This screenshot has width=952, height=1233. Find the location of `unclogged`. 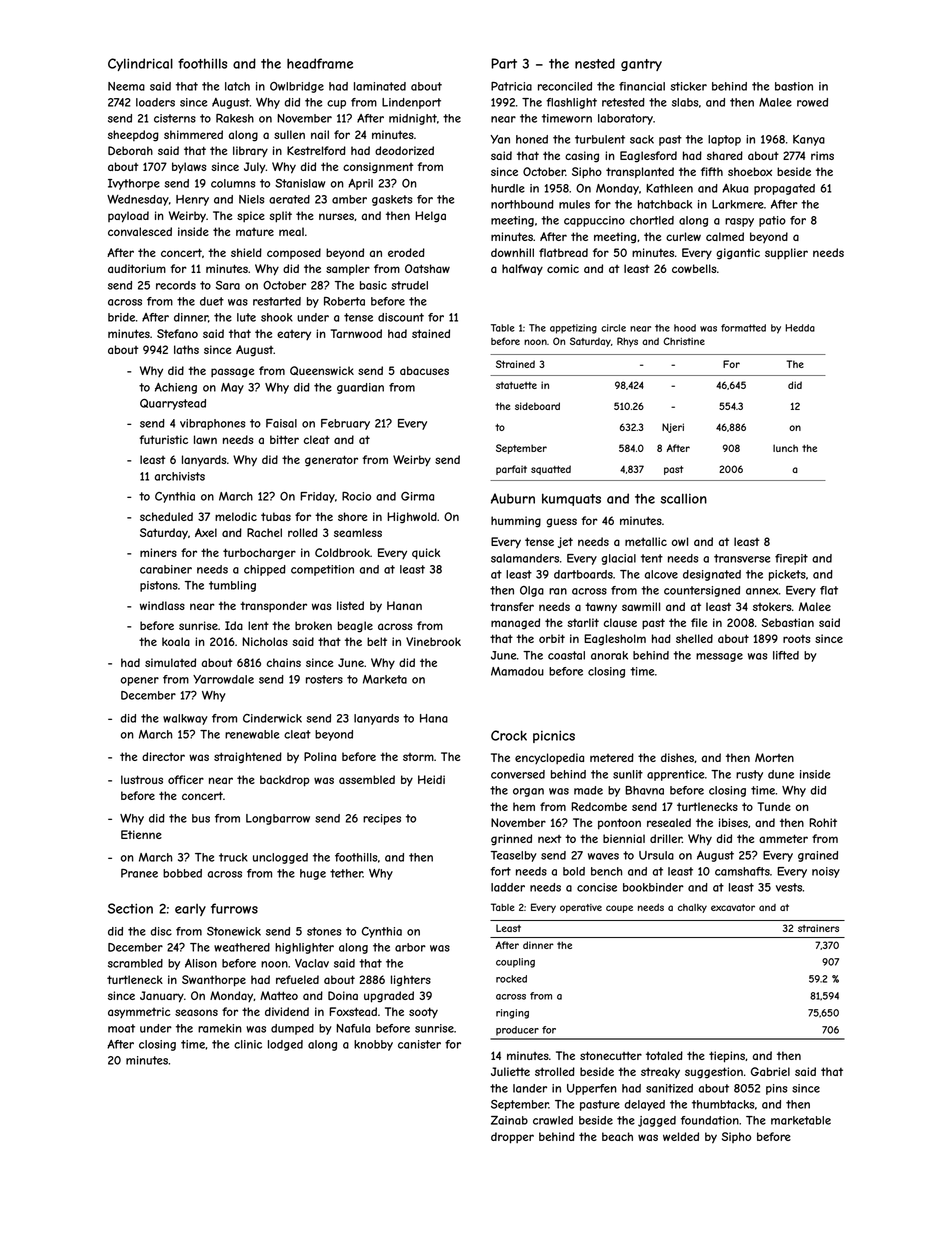

unclogged is located at coordinates (280, 858).
